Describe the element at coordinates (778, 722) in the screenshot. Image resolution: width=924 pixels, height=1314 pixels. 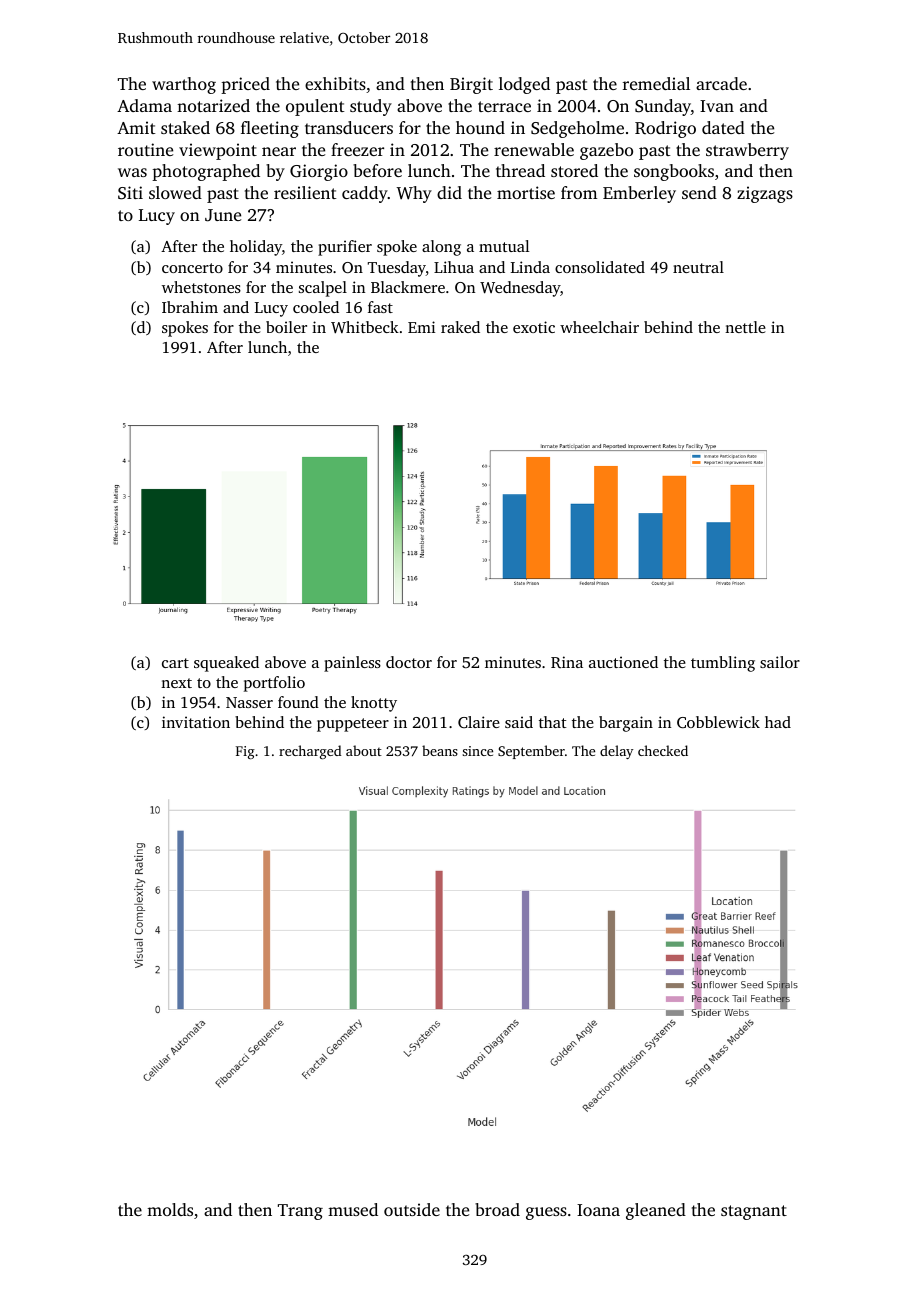
I see `had` at that location.
